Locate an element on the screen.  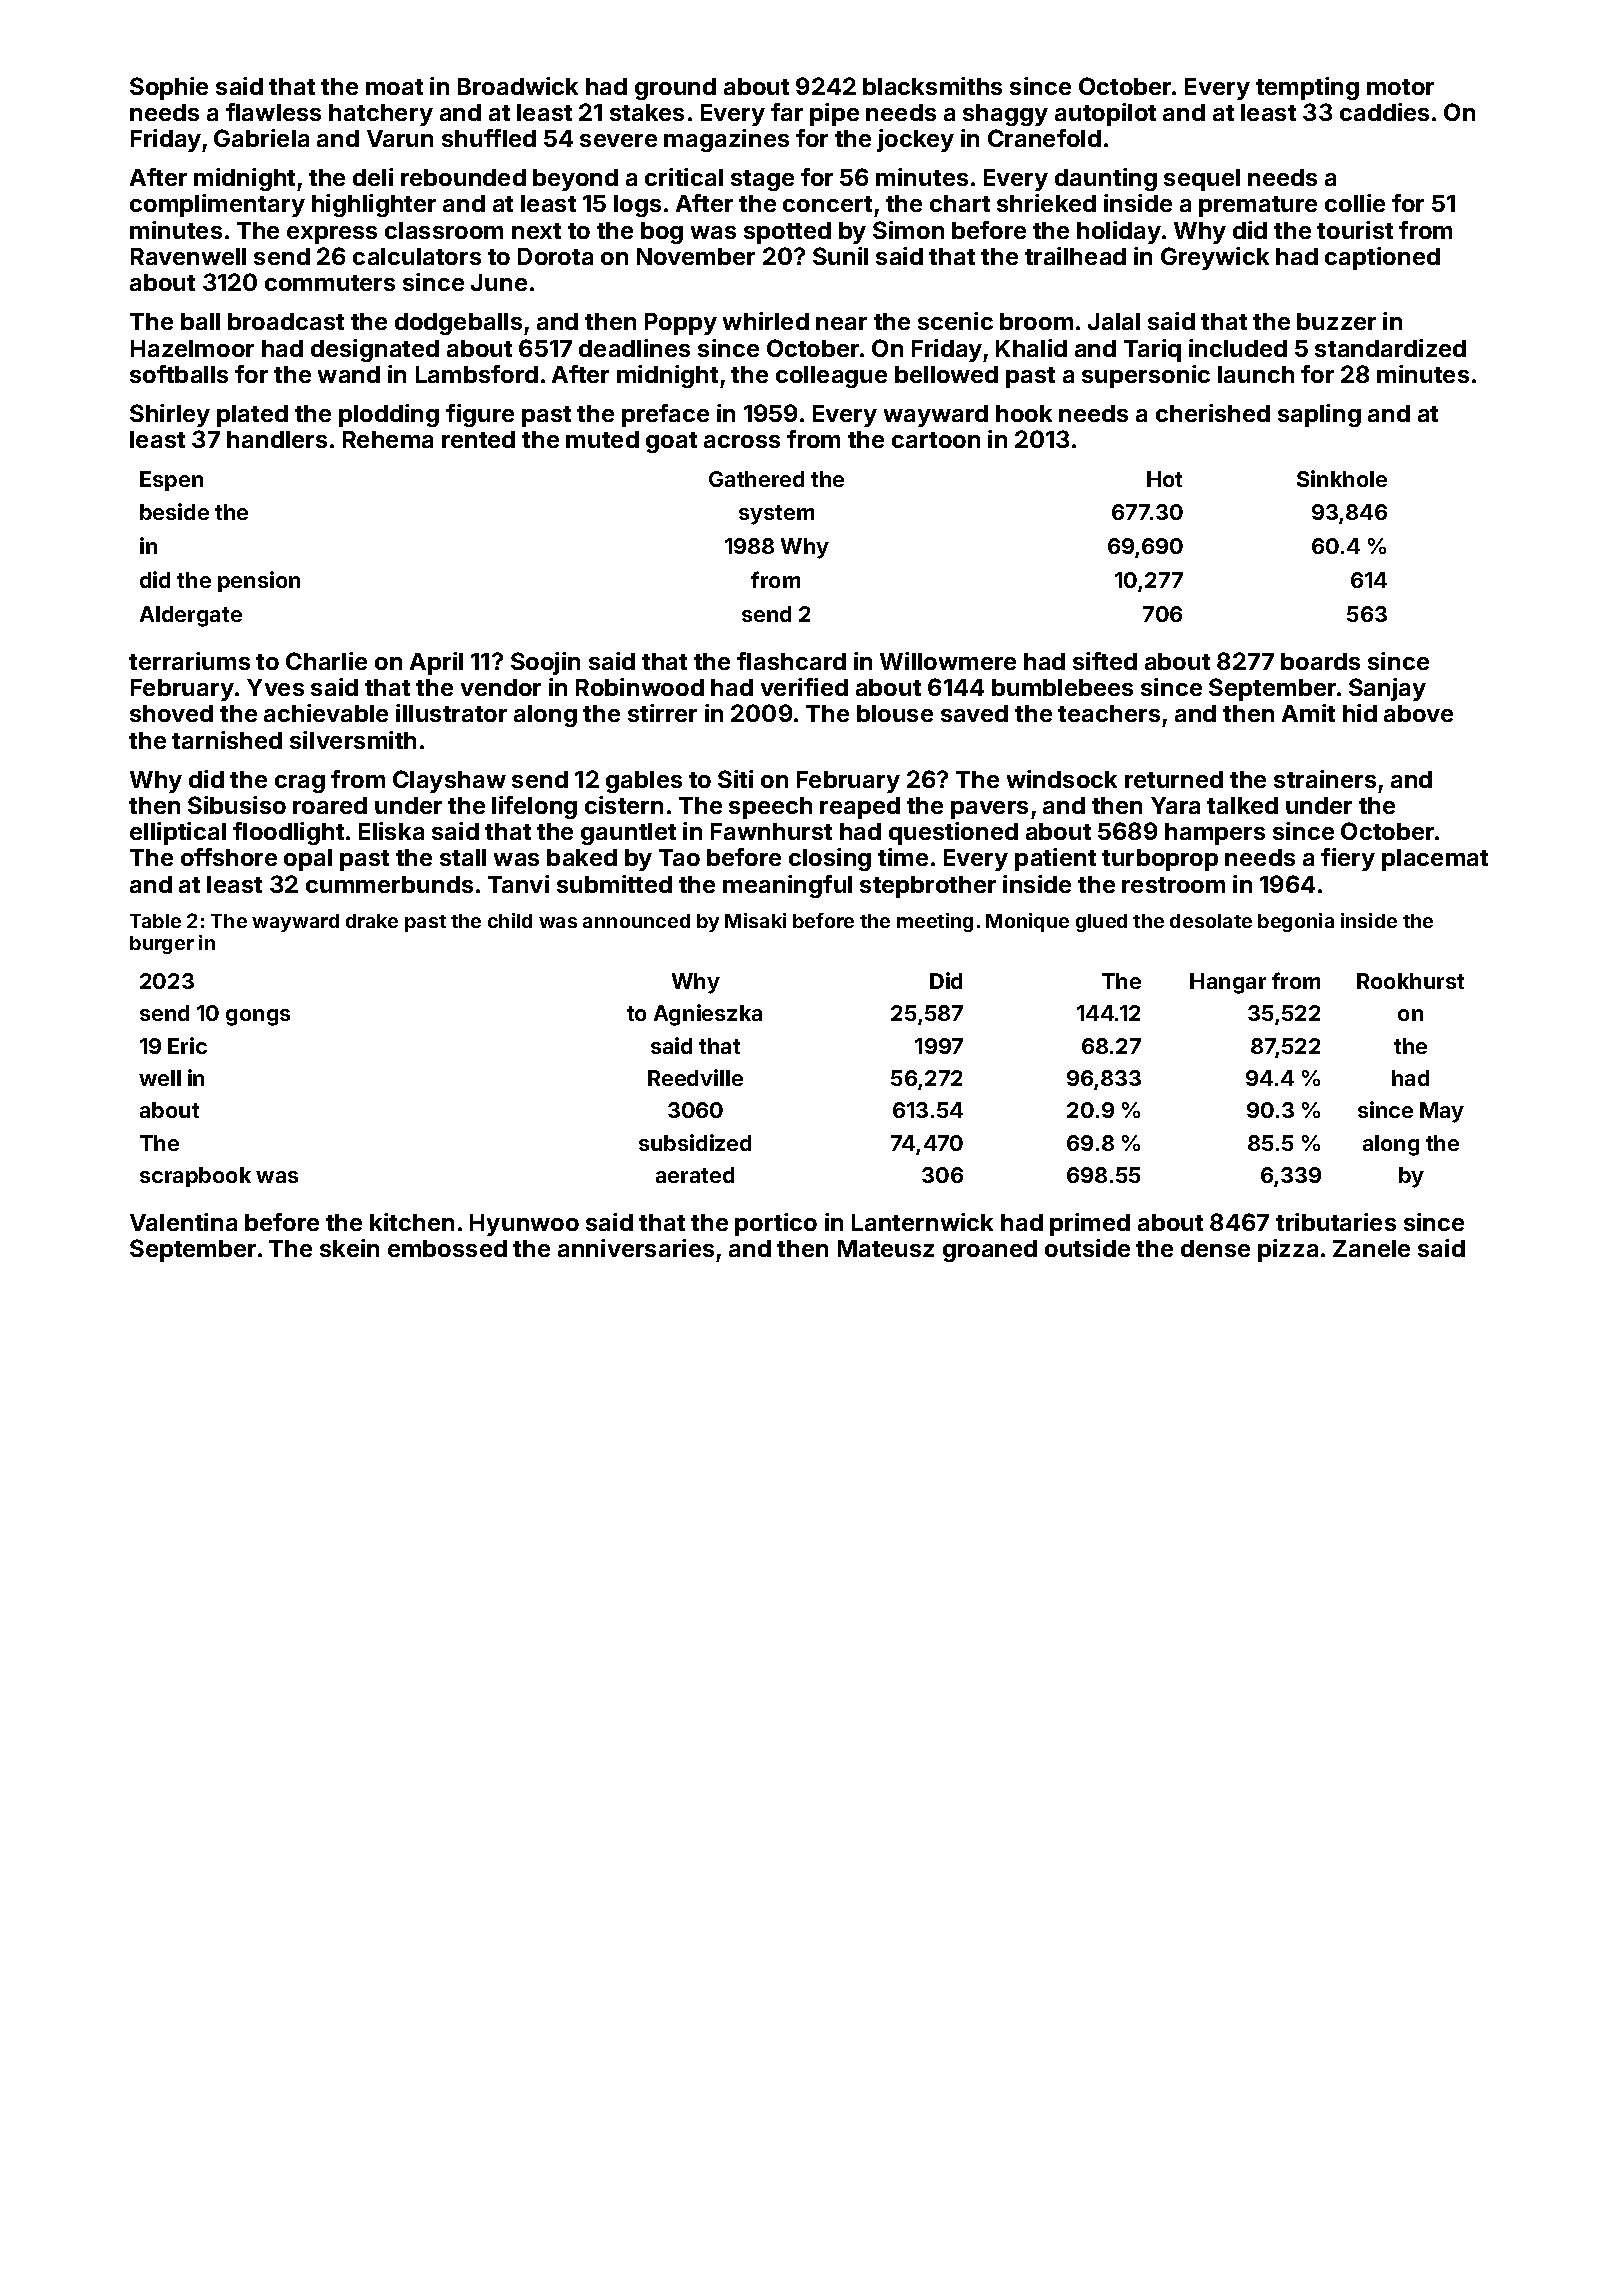
pizza is located at coordinates (1288, 1250).
